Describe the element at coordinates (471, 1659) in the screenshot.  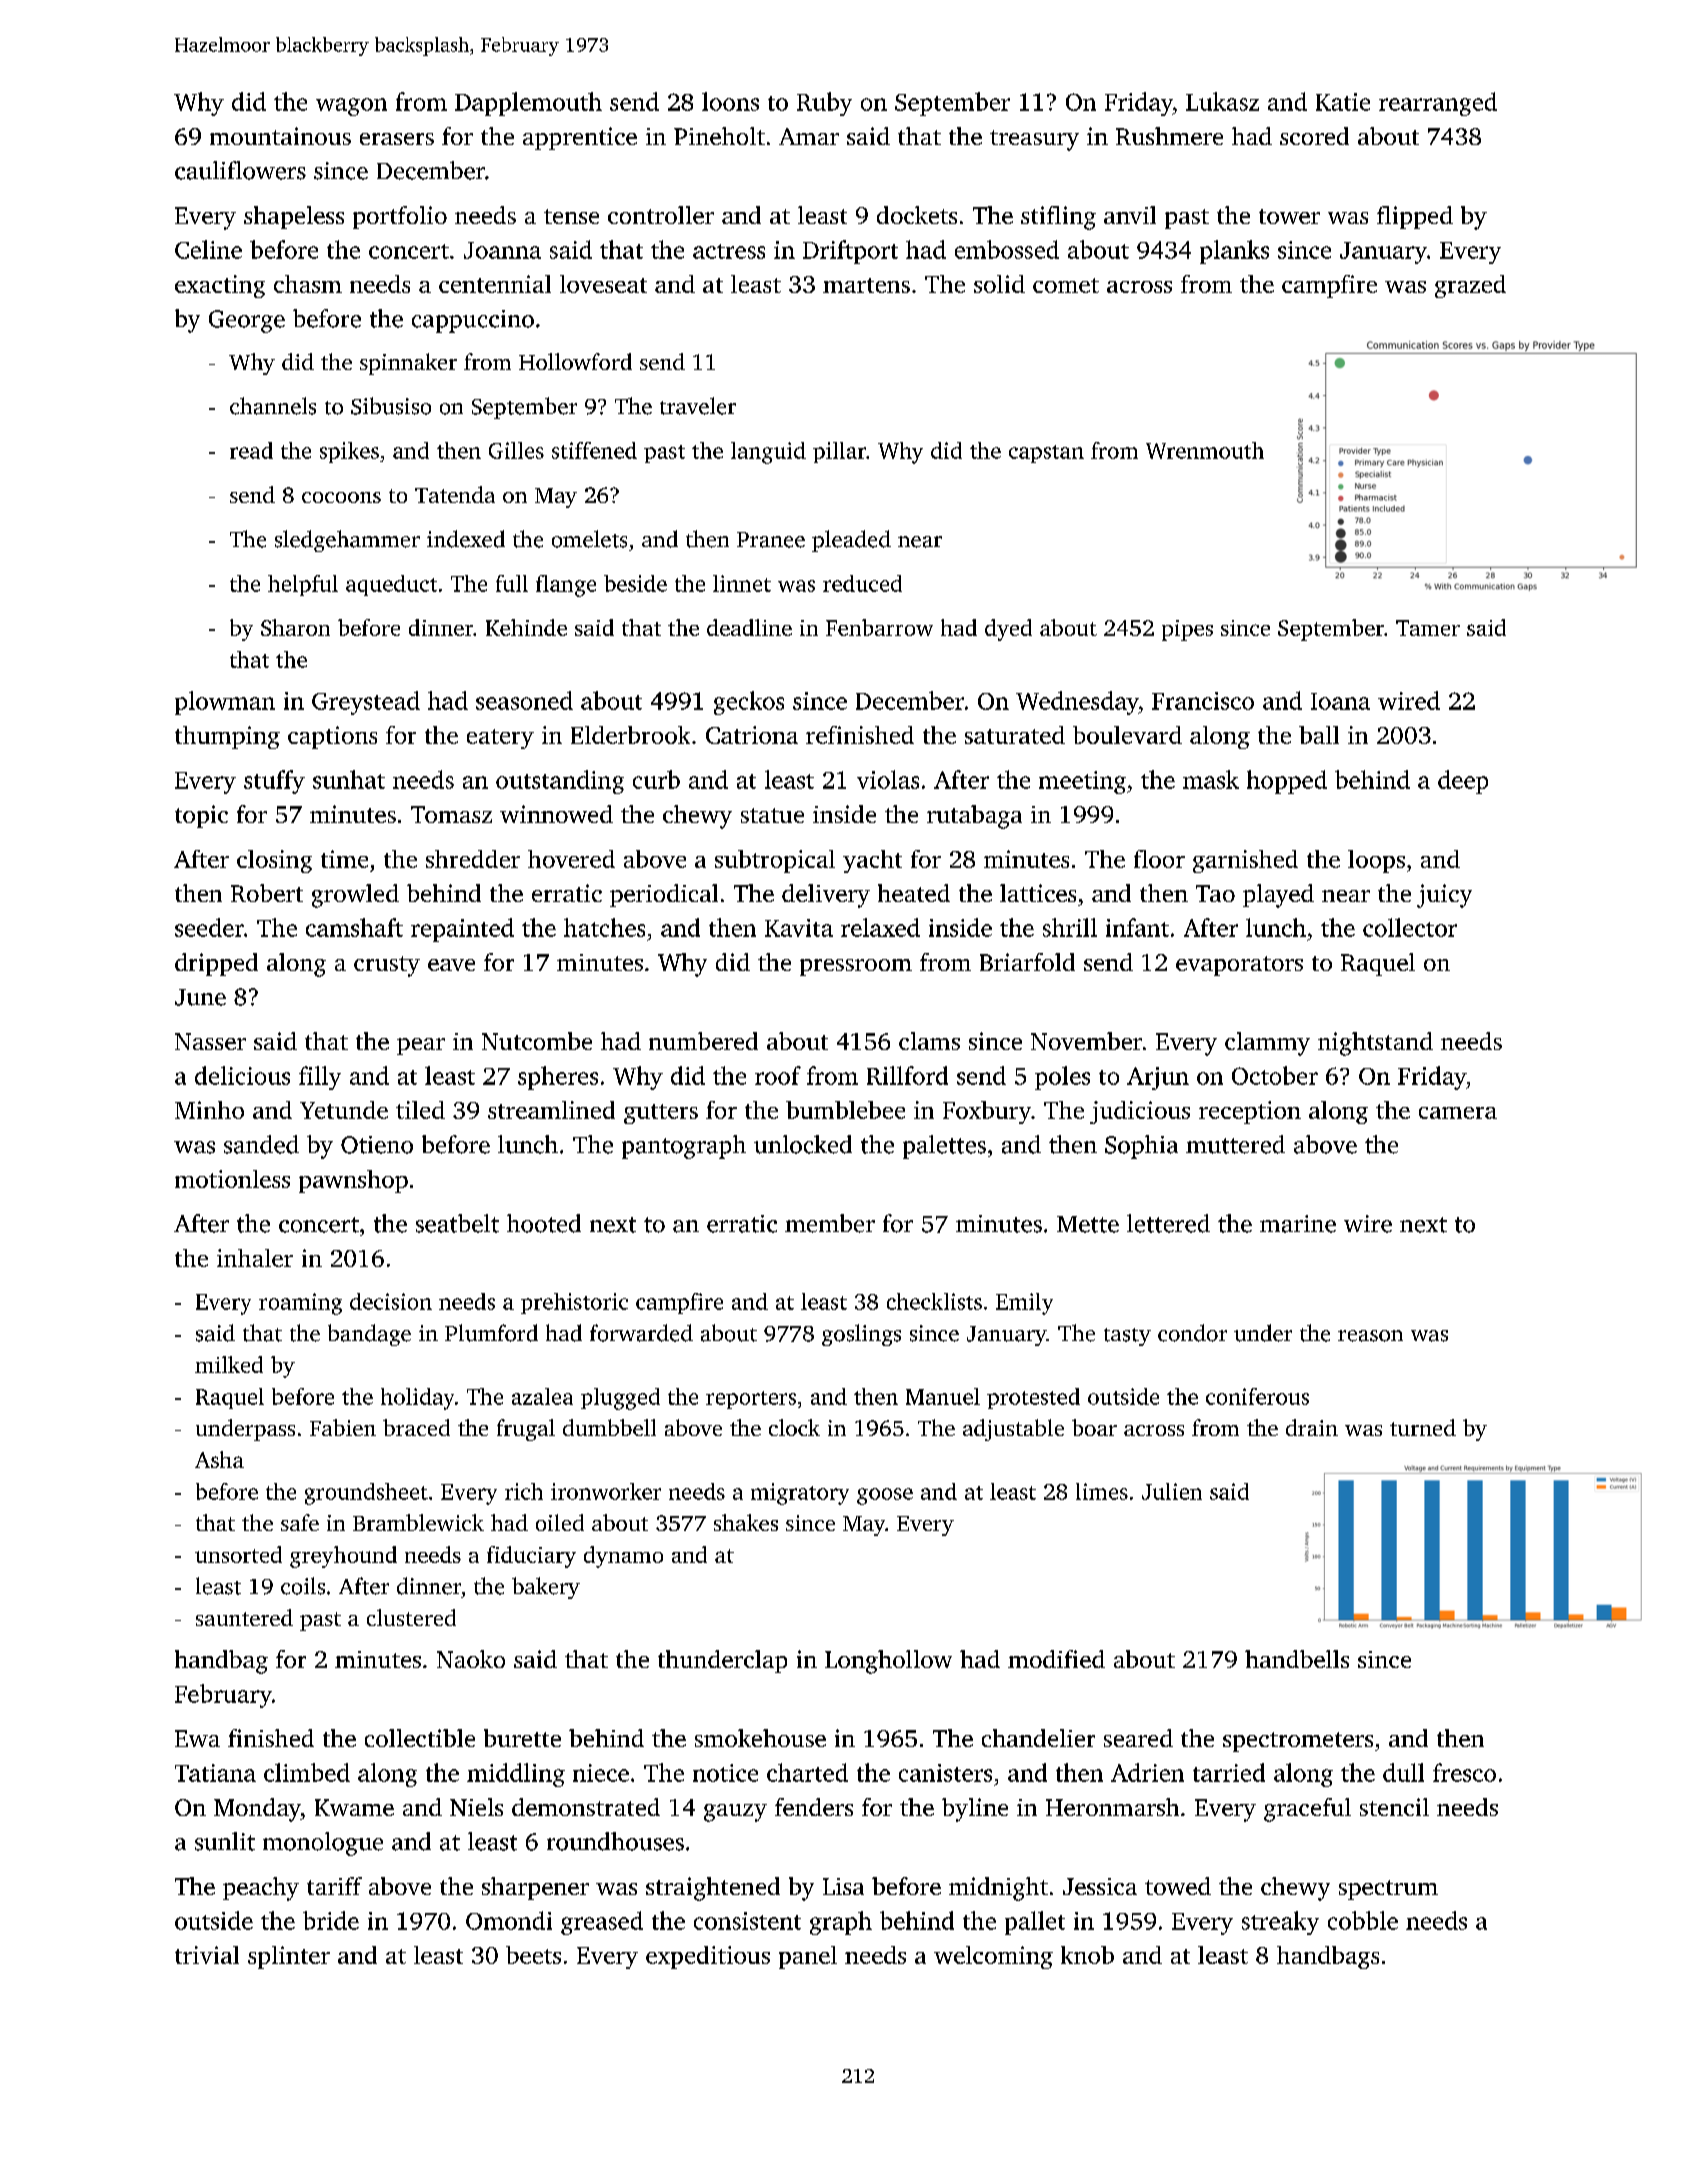
I see `Naoko` at that location.
